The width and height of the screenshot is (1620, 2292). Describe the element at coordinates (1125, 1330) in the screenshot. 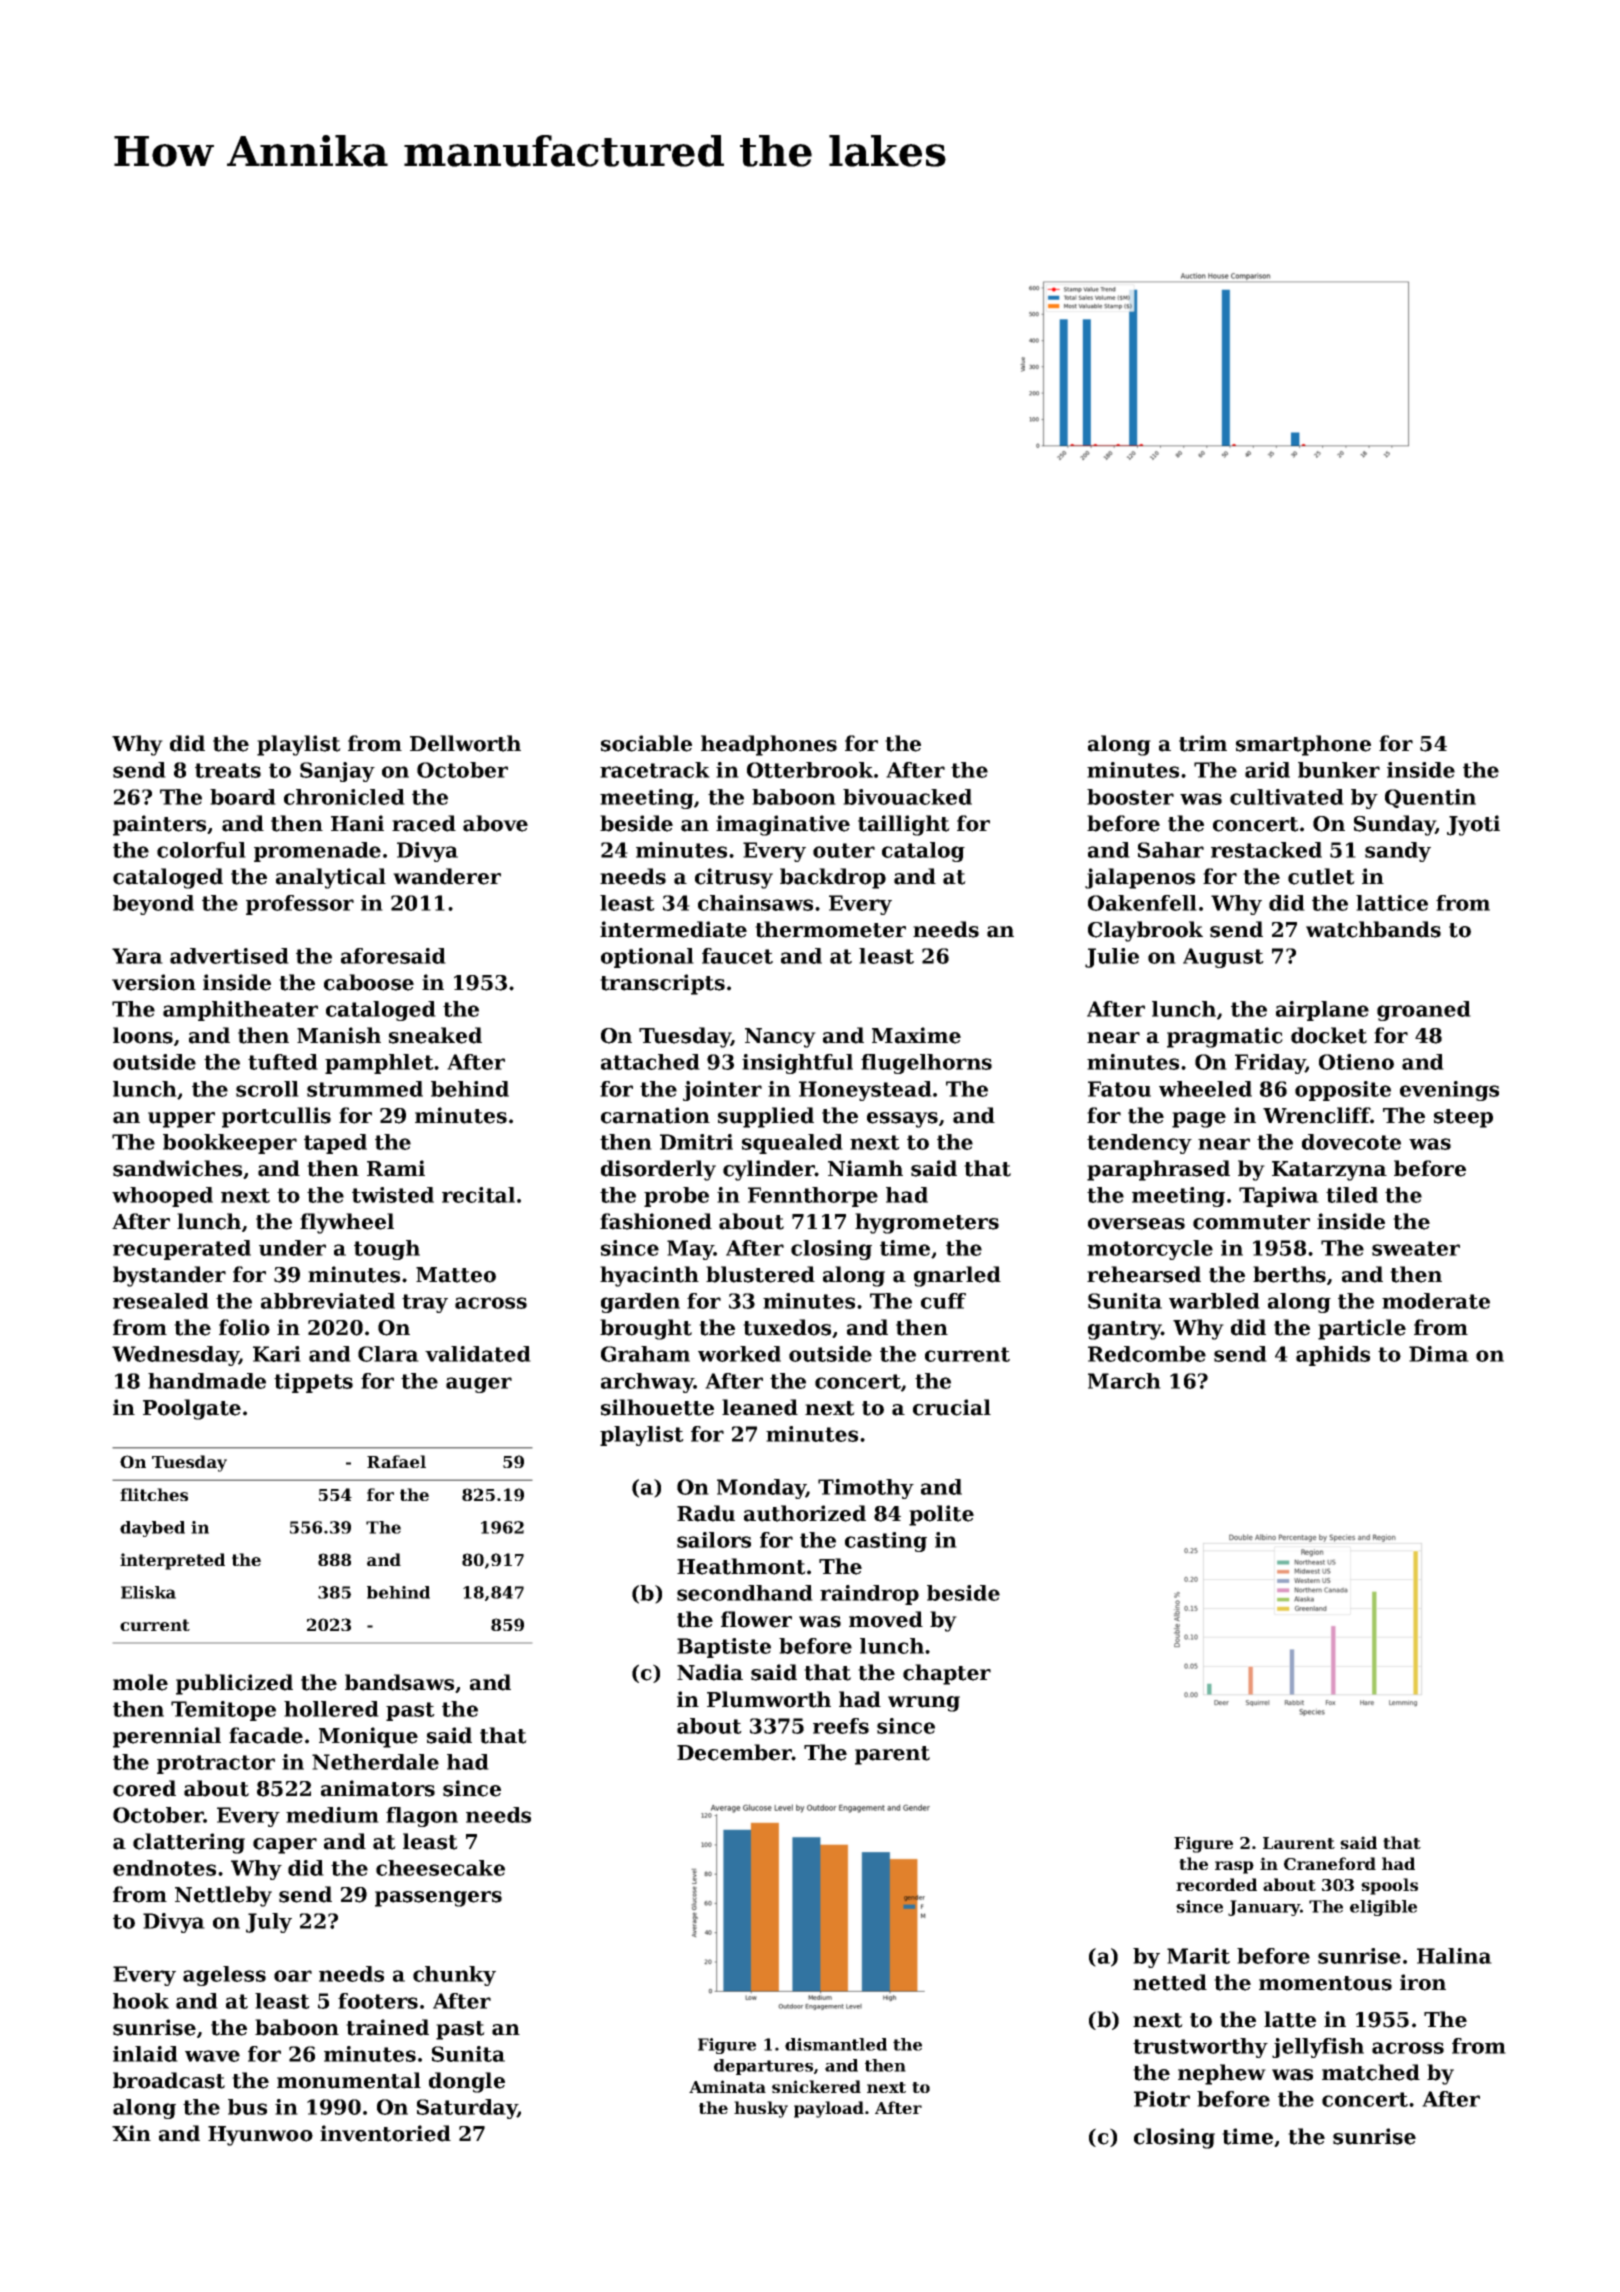

I see `gantry` at that location.
